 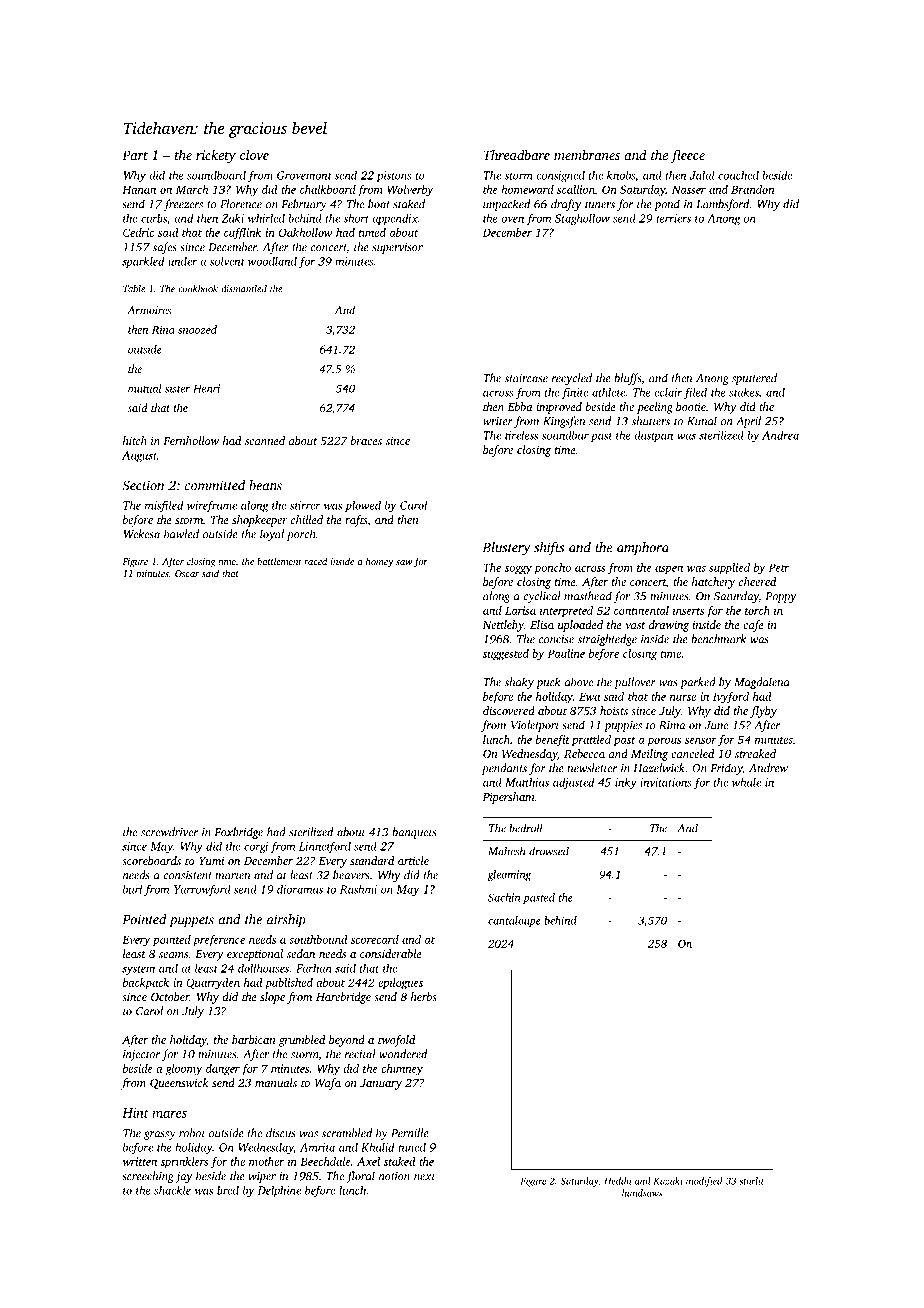 What do you see at coordinates (414, 833) in the page?
I see `banquets` at bounding box center [414, 833].
